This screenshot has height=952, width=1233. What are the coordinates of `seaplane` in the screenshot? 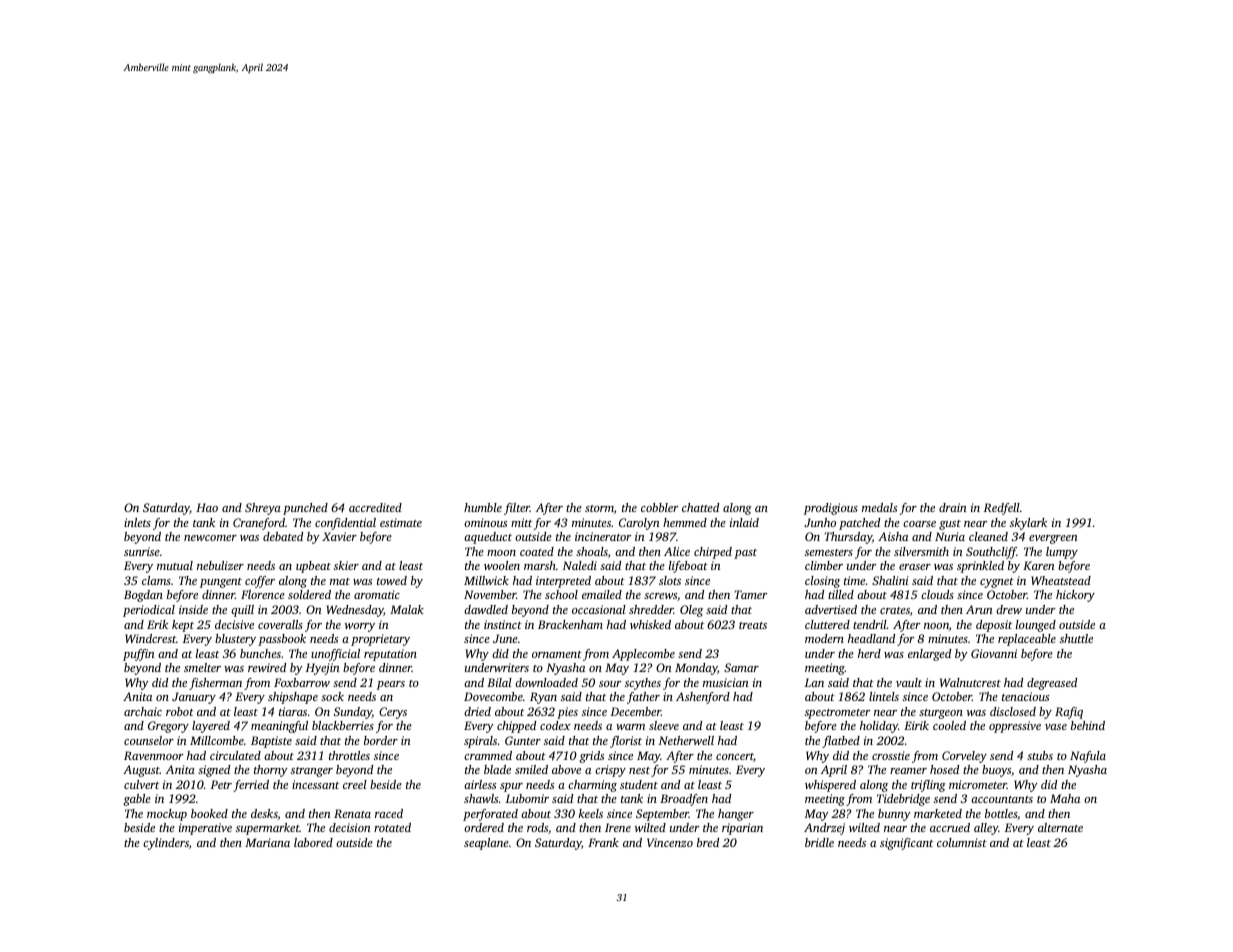 It's located at (486, 844).
